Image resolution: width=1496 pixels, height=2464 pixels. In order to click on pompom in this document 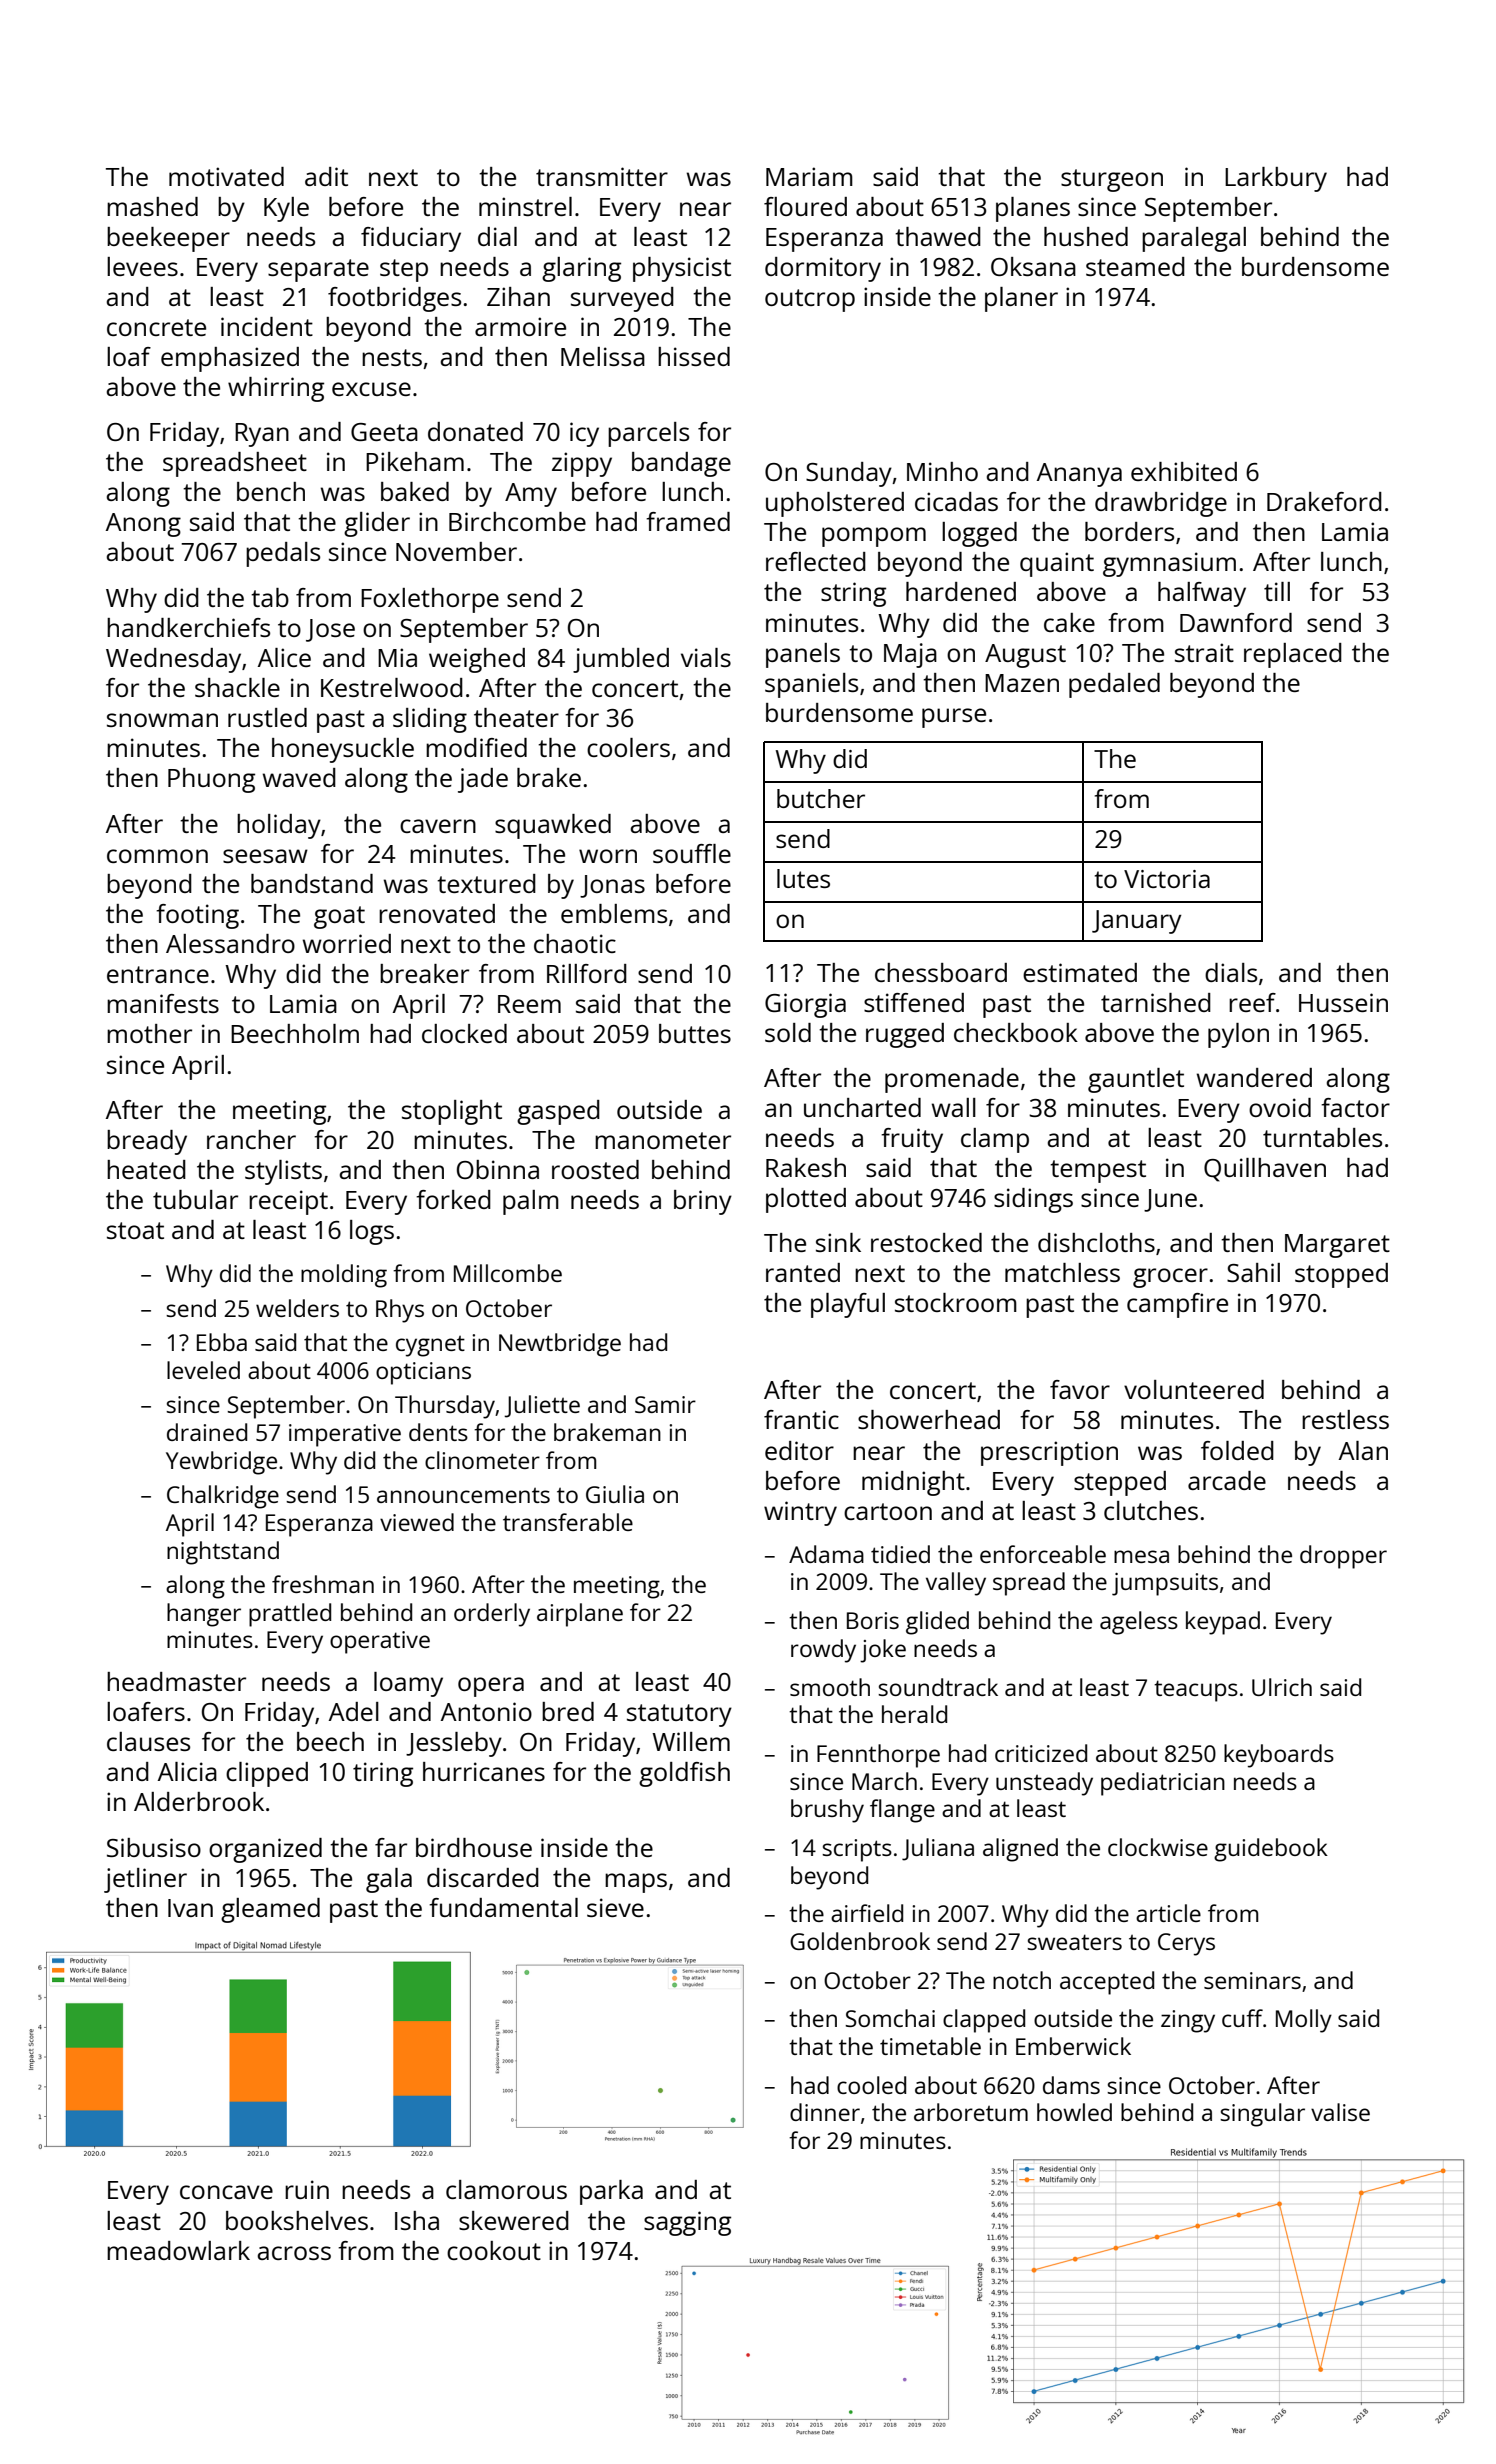, I will do `click(874, 537)`.
